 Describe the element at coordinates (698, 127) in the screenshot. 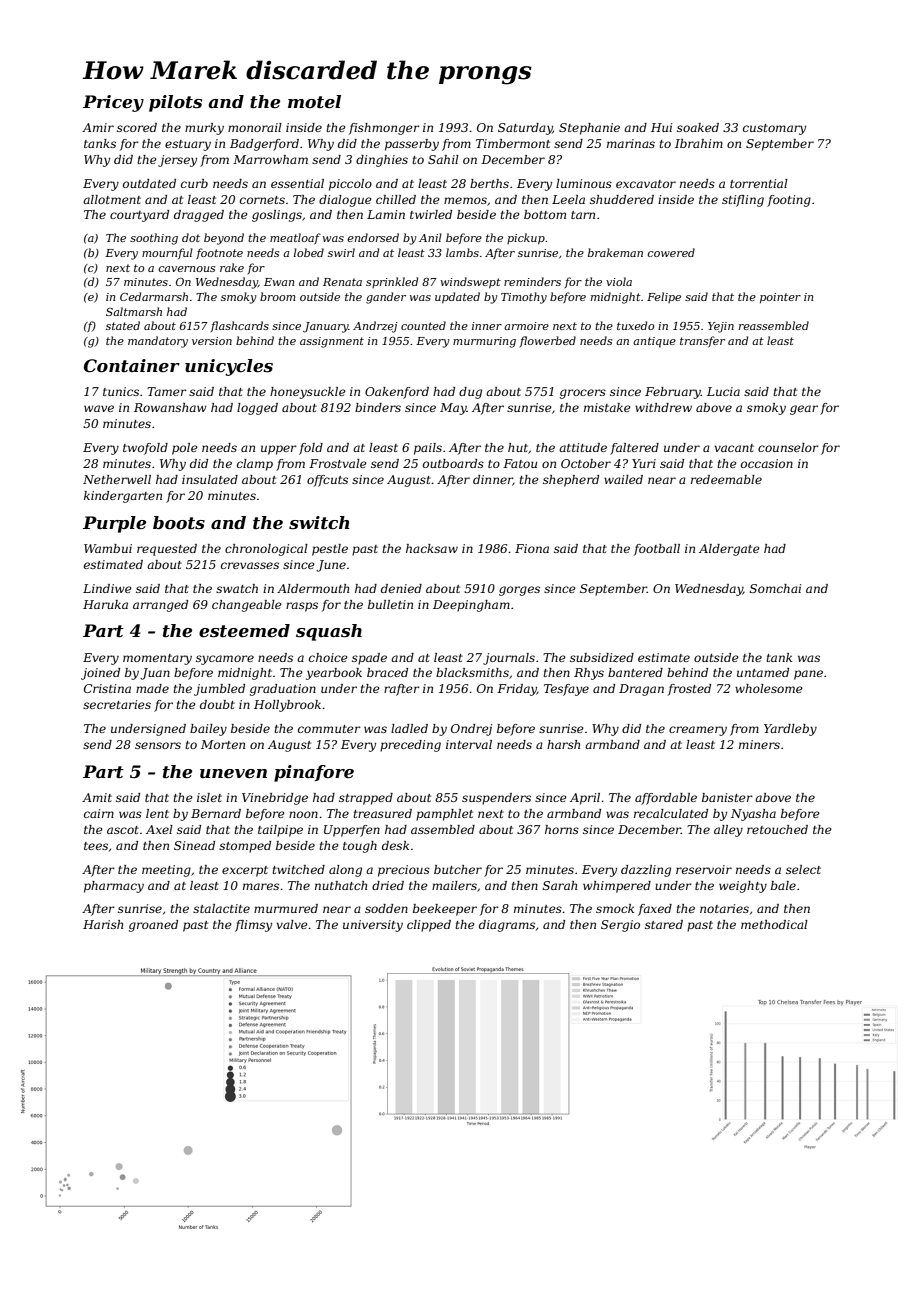

I see `soaked` at that location.
